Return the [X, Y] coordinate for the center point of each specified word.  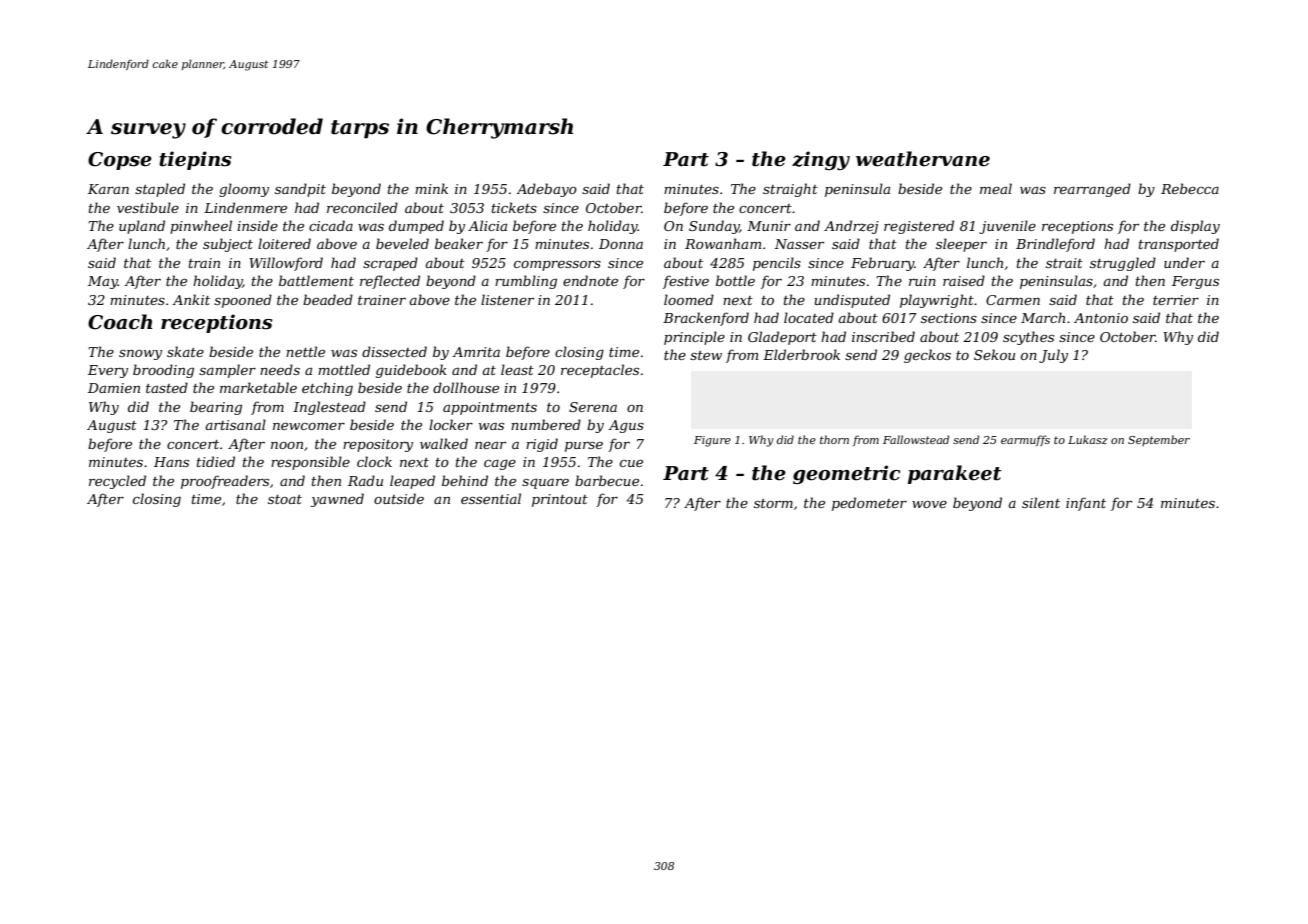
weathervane [923, 159]
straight [790, 190]
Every [108, 371]
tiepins [195, 160]
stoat [285, 499]
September [1159, 440]
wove [929, 504]
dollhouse [466, 387]
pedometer [869, 504]
